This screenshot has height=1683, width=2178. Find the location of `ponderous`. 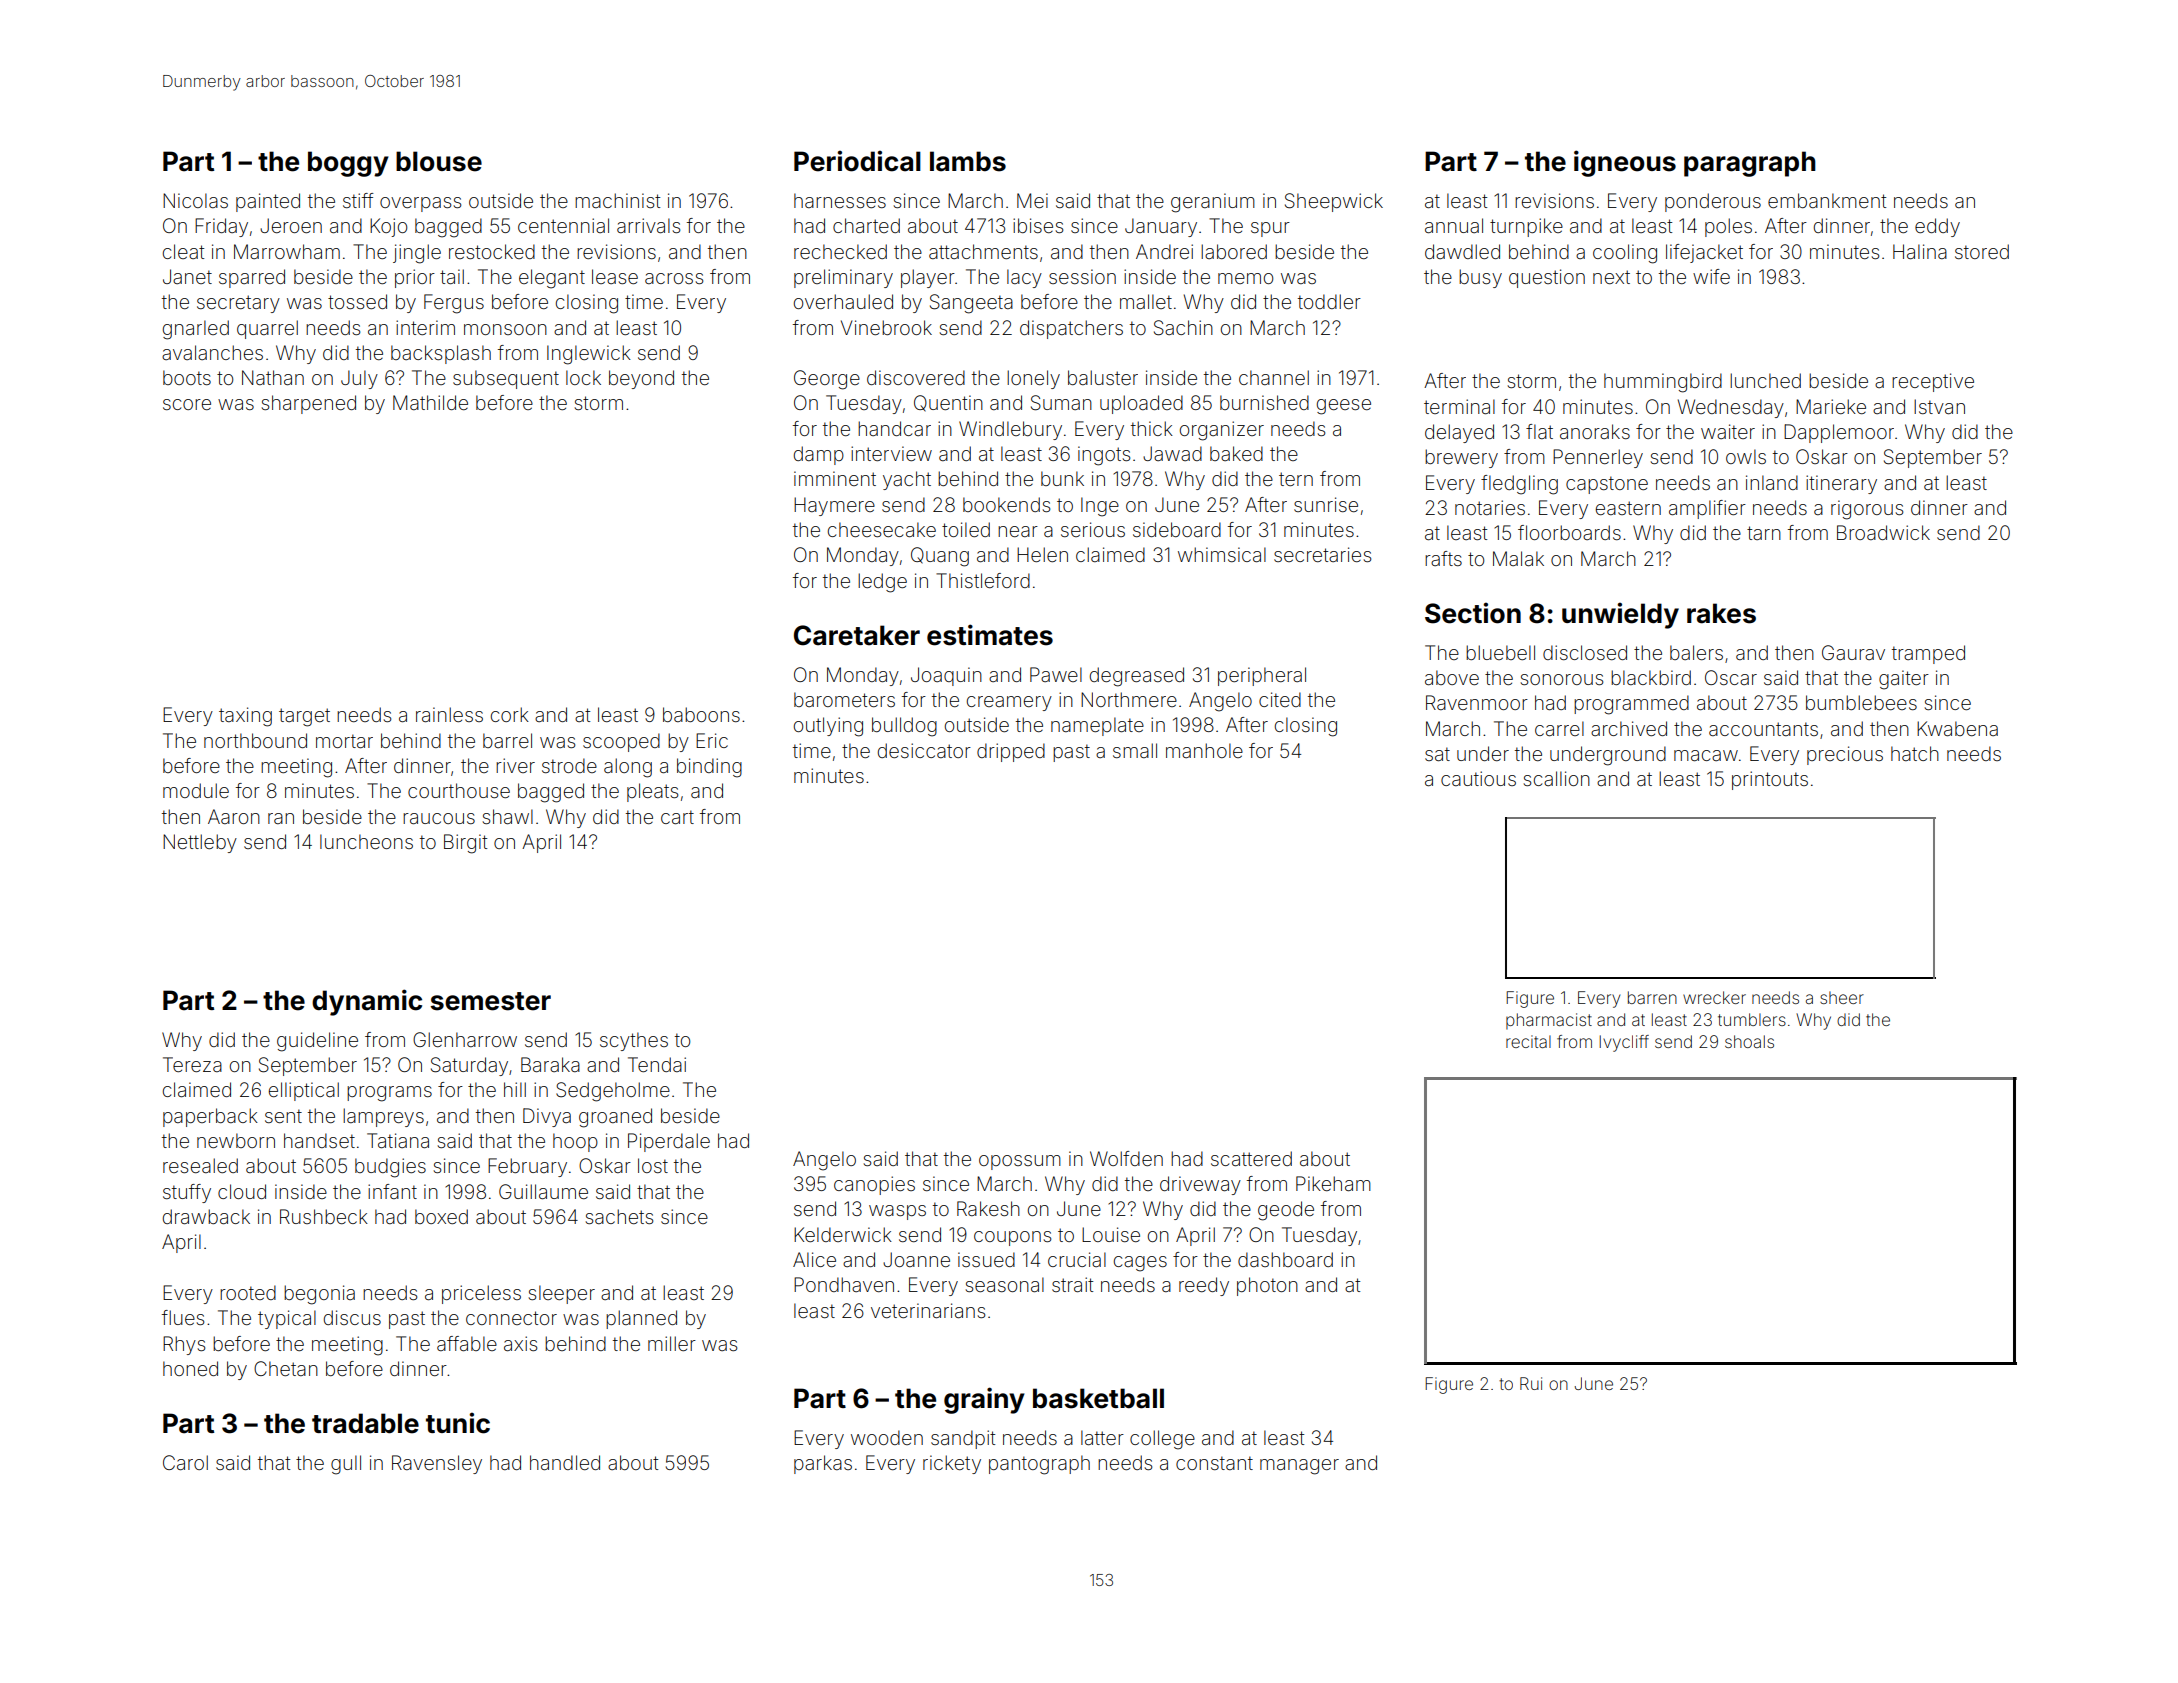

ponderous is located at coordinates (1713, 202).
